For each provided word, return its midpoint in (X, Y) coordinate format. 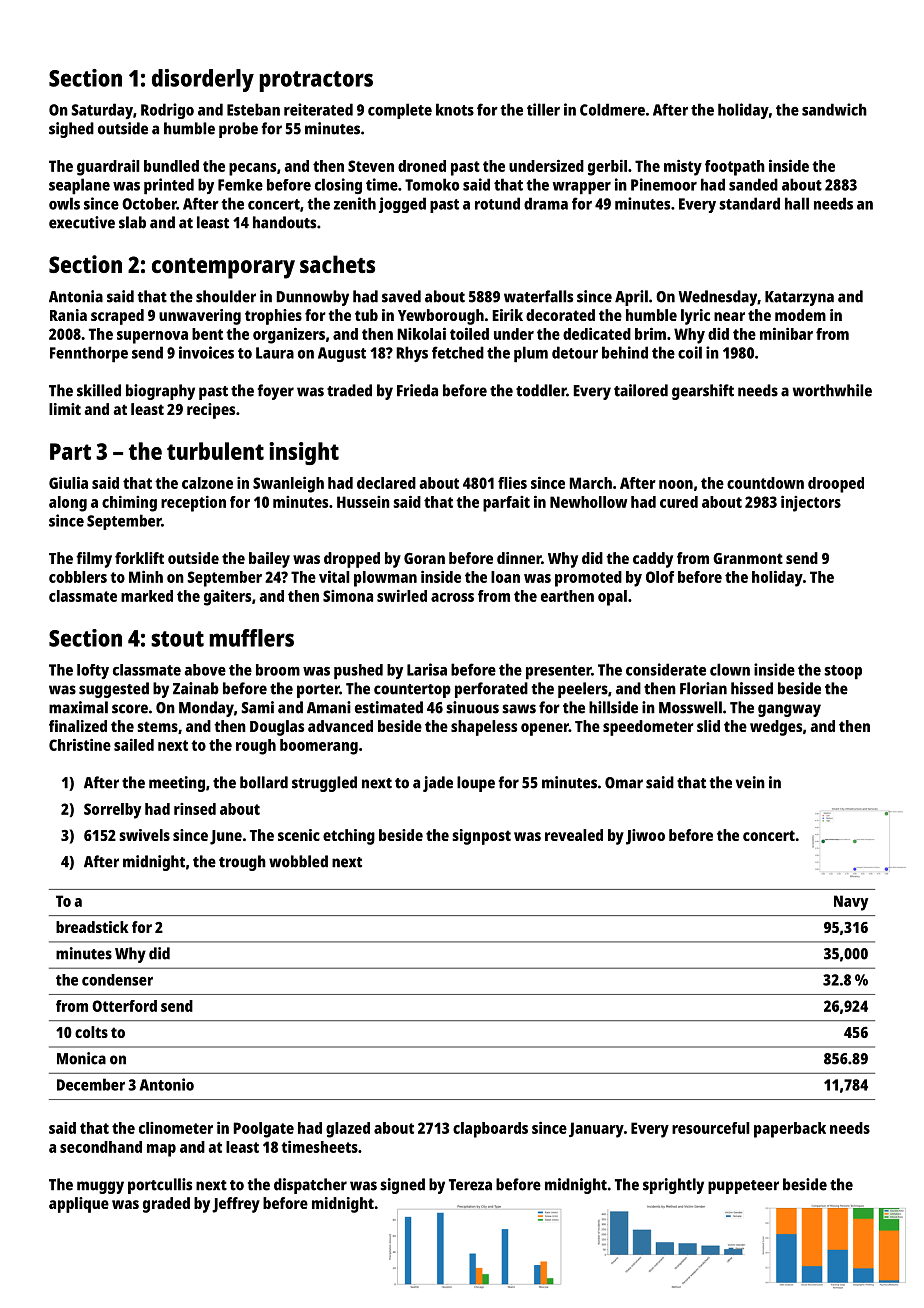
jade (438, 784)
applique (79, 1205)
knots (455, 109)
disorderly (203, 80)
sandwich (834, 109)
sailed (134, 745)
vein (750, 782)
